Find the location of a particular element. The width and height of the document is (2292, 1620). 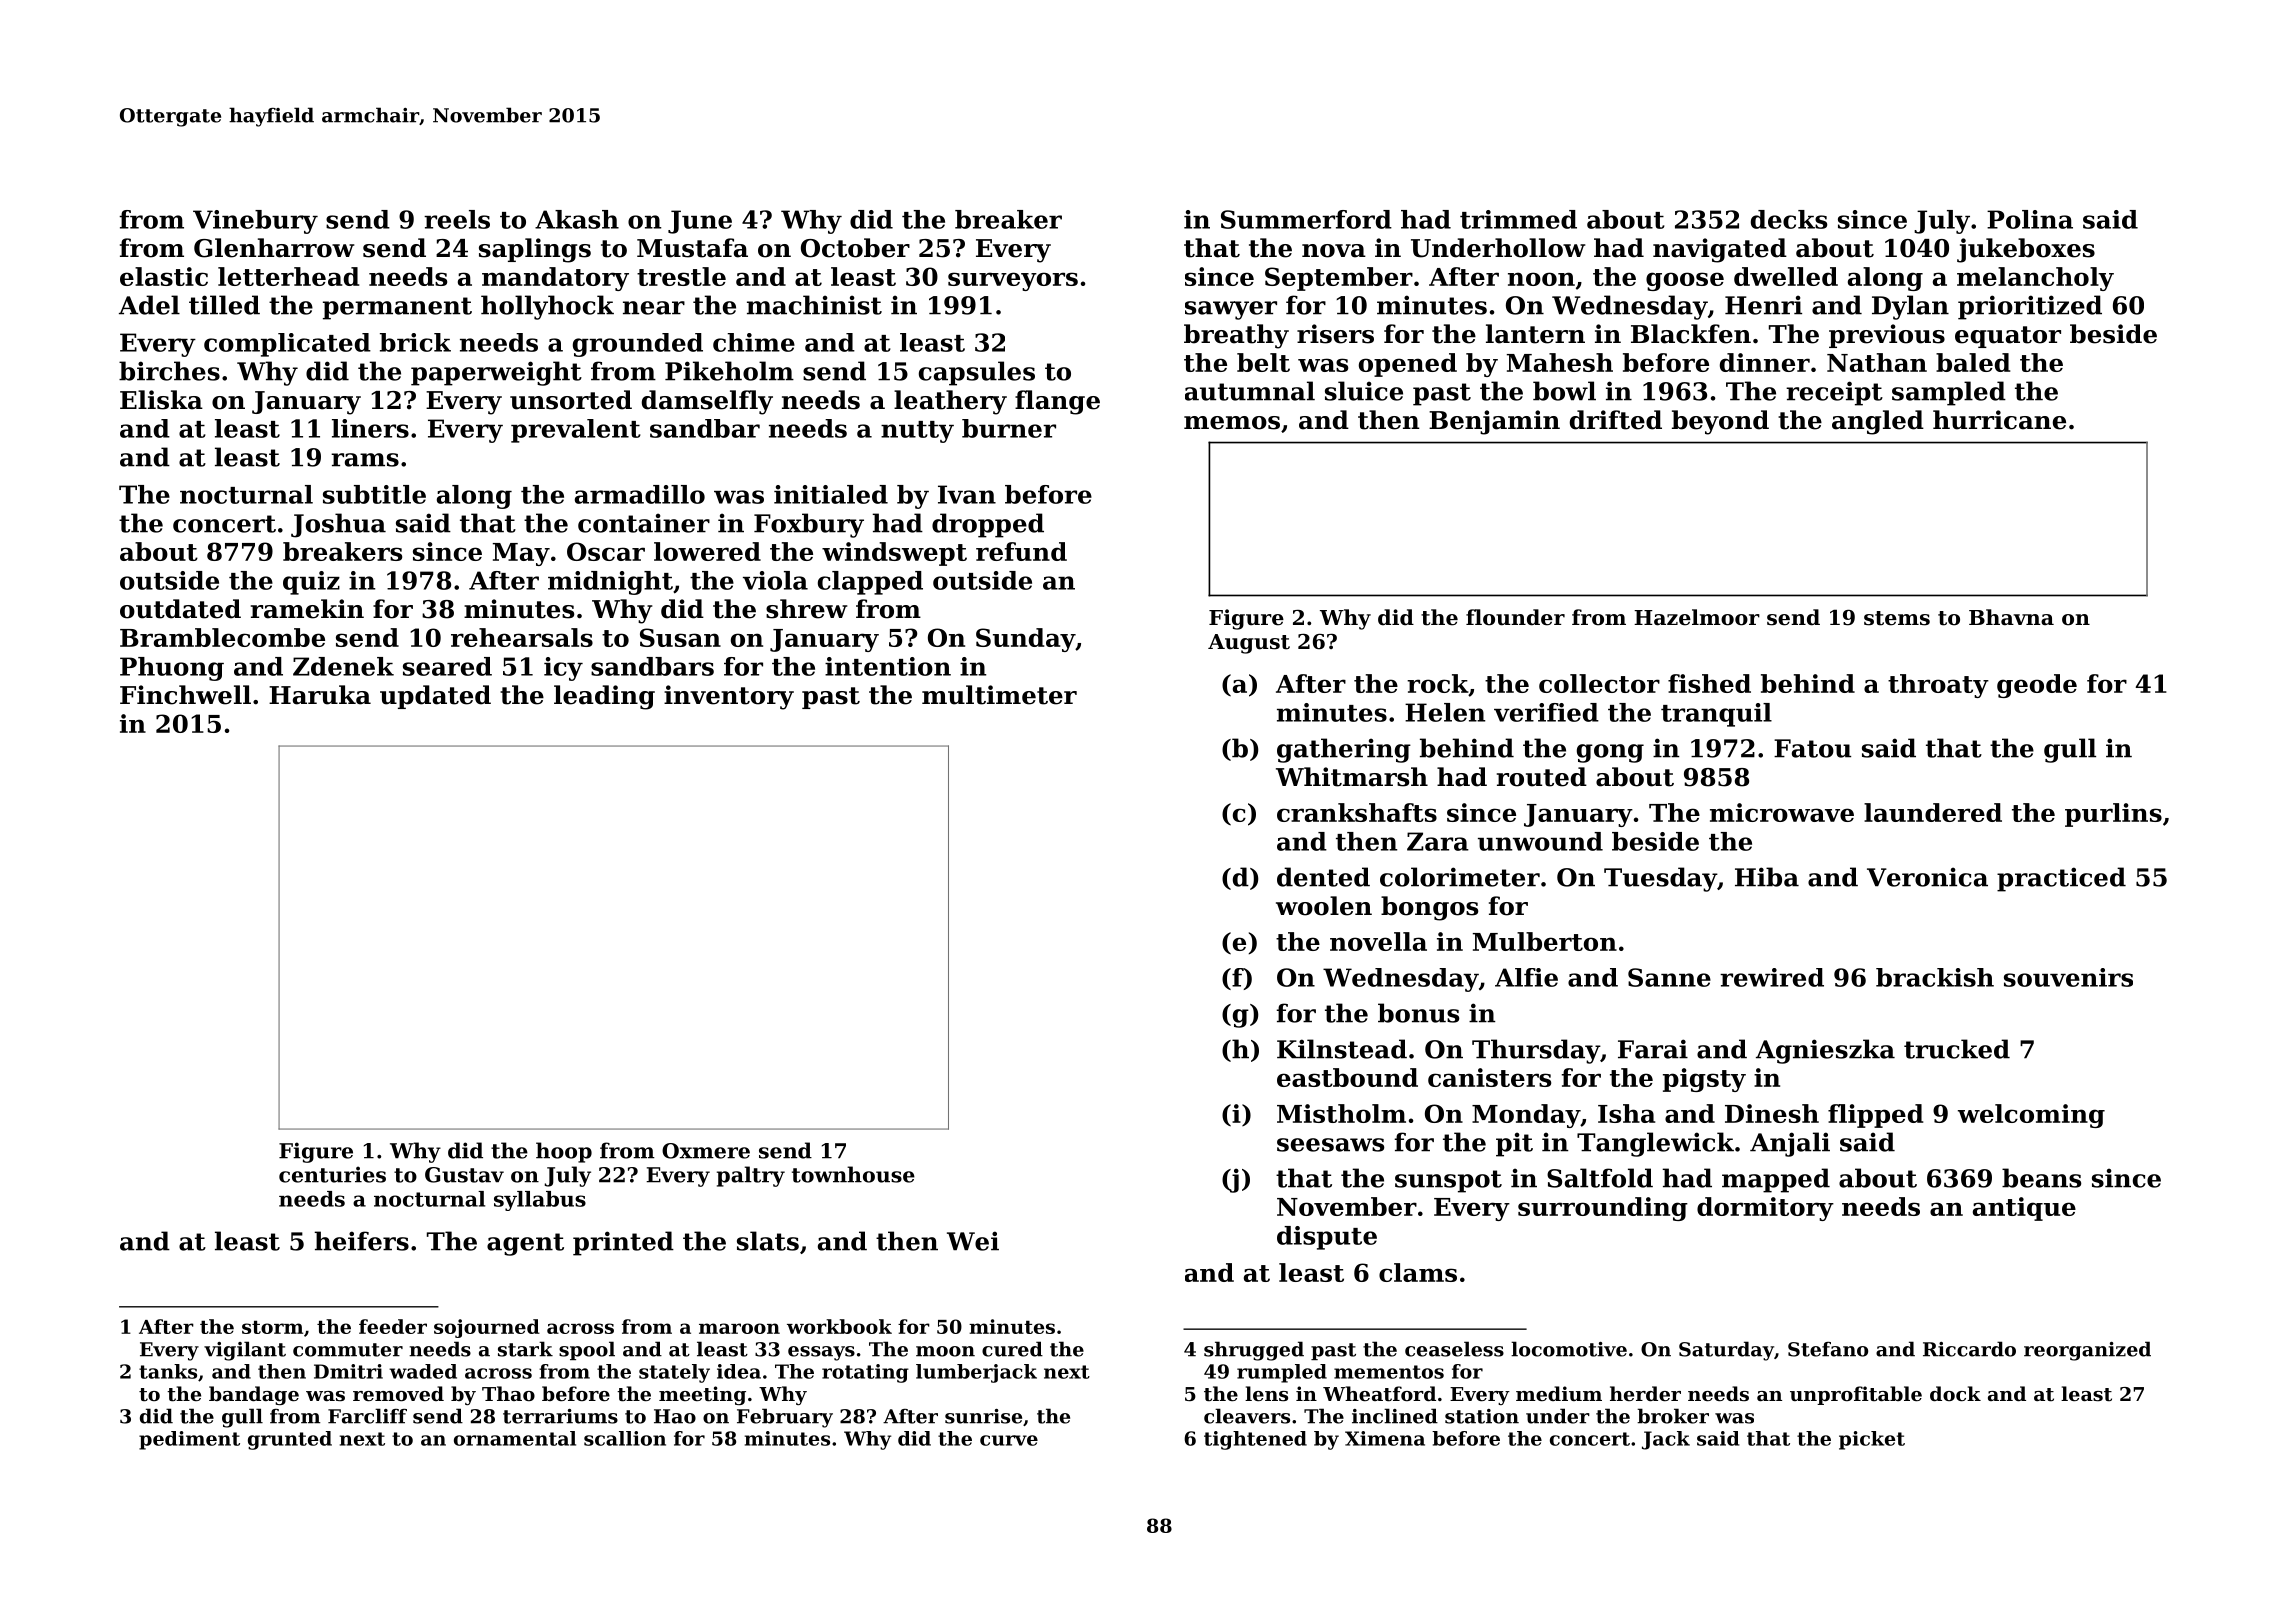

updated is located at coordinates (435, 697).
